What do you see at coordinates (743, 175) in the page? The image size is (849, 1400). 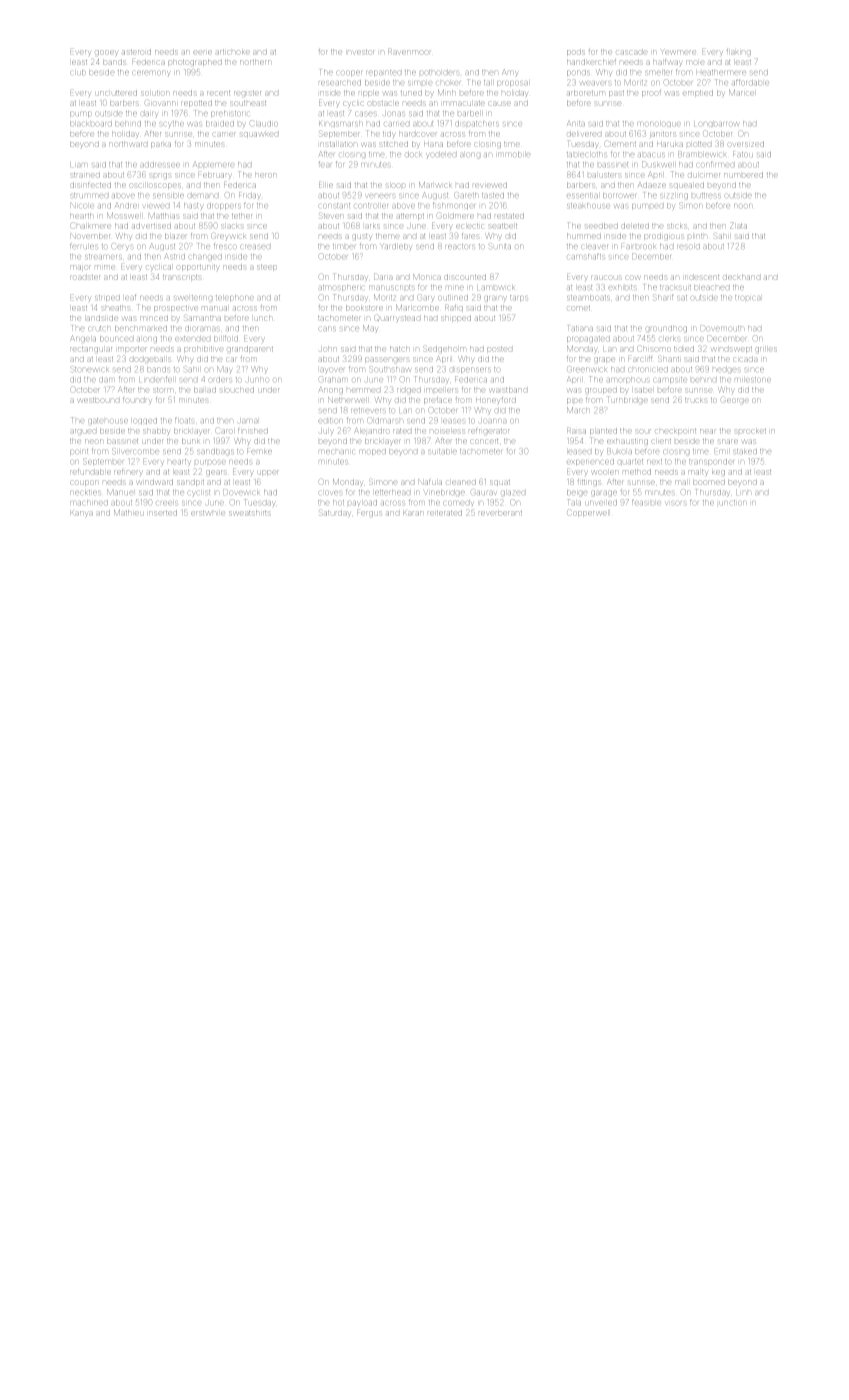 I see `numbered` at bounding box center [743, 175].
